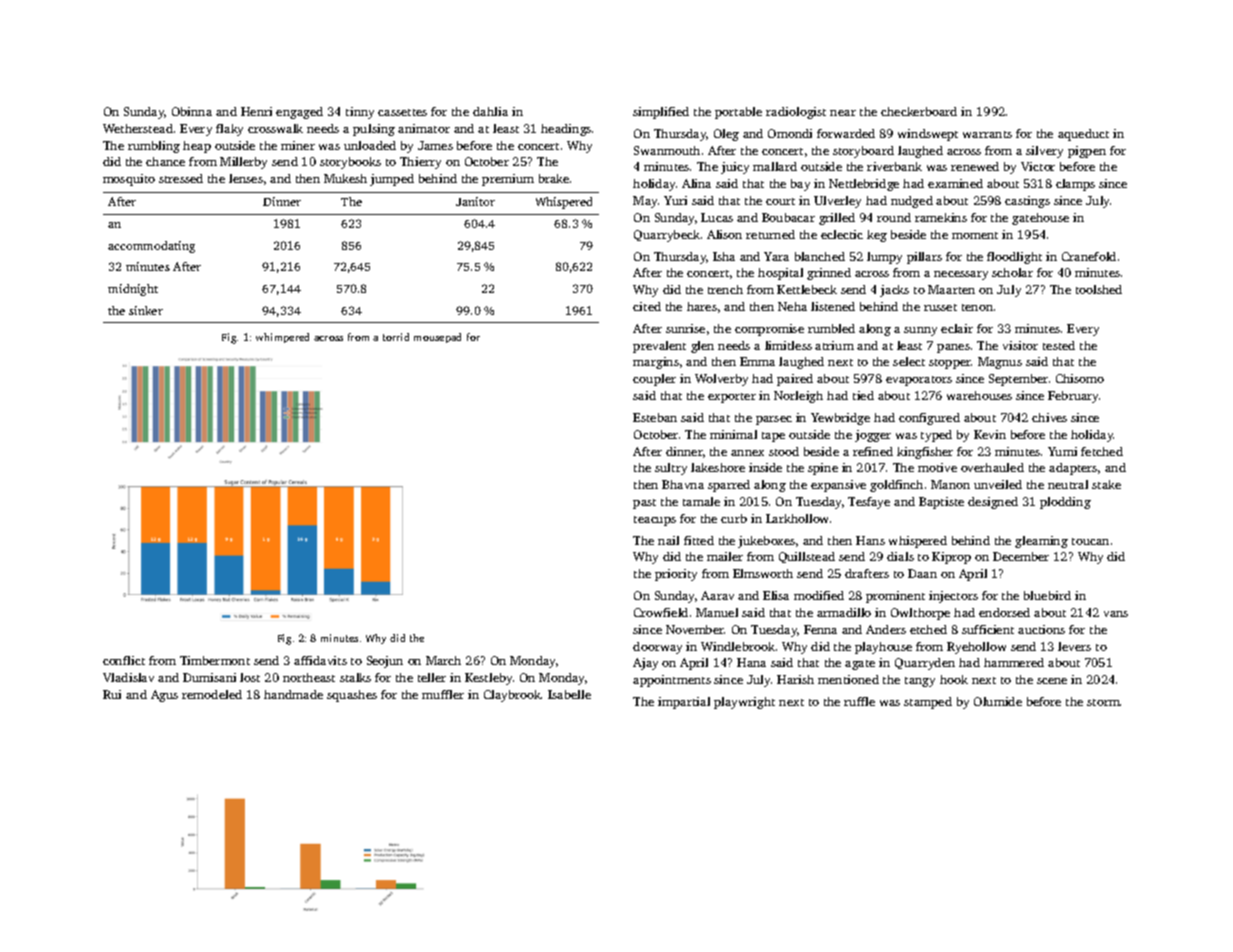  I want to click on Boubacar, so click(788, 217).
